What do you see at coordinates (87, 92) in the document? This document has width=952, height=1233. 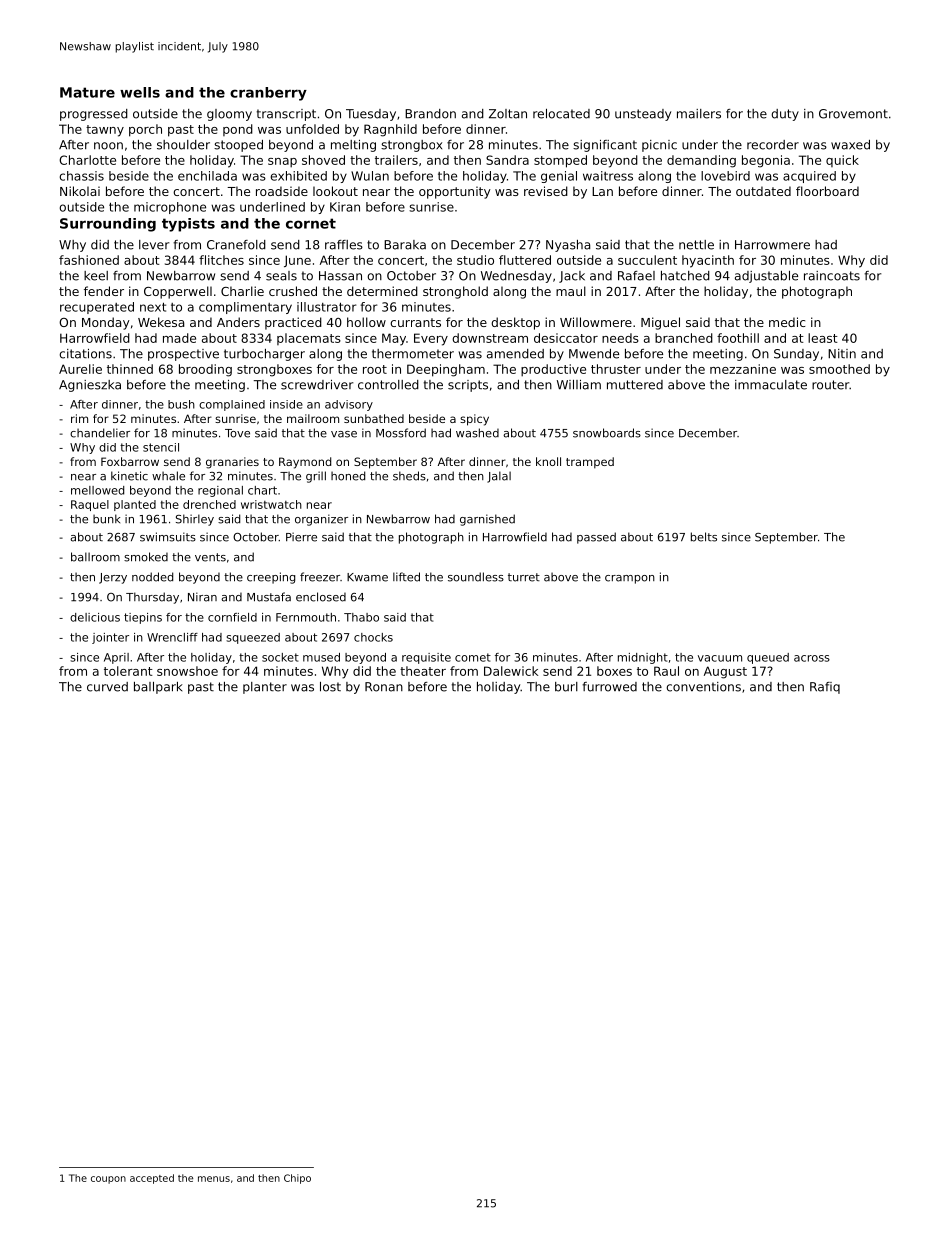 I see `Mature` at bounding box center [87, 92].
